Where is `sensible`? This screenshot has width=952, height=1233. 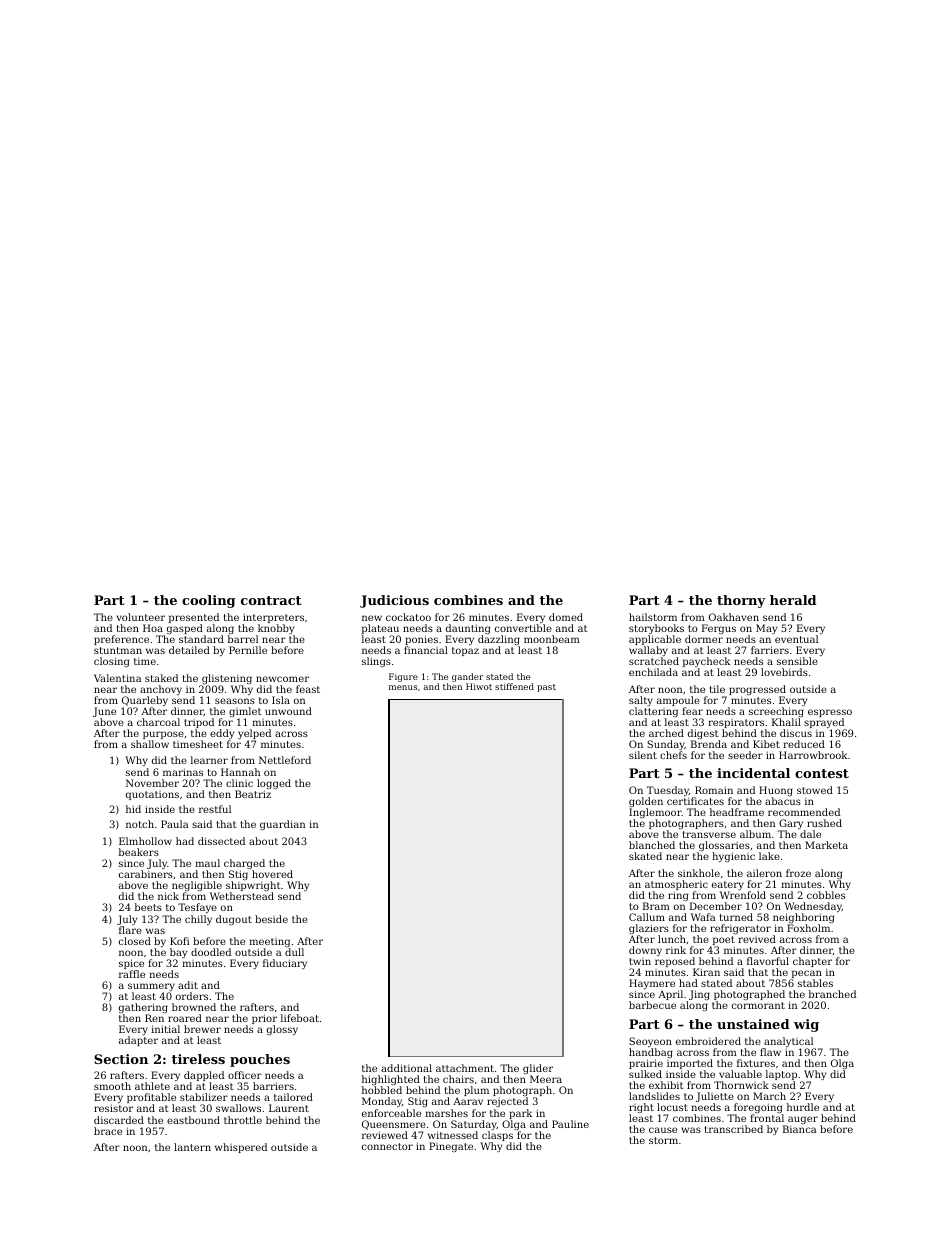 sensible is located at coordinates (797, 661).
